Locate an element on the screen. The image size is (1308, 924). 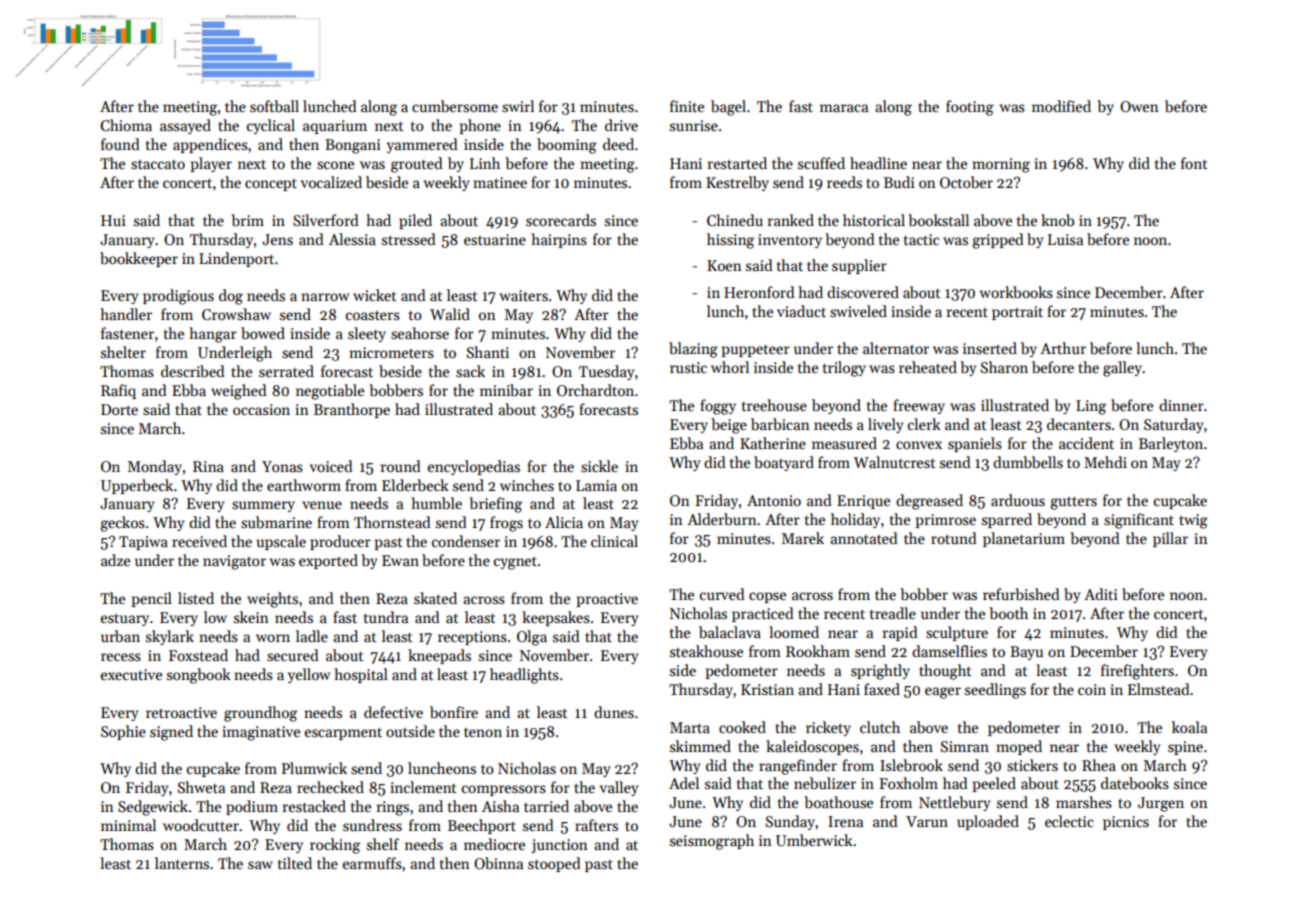
inventory is located at coordinates (790, 241).
